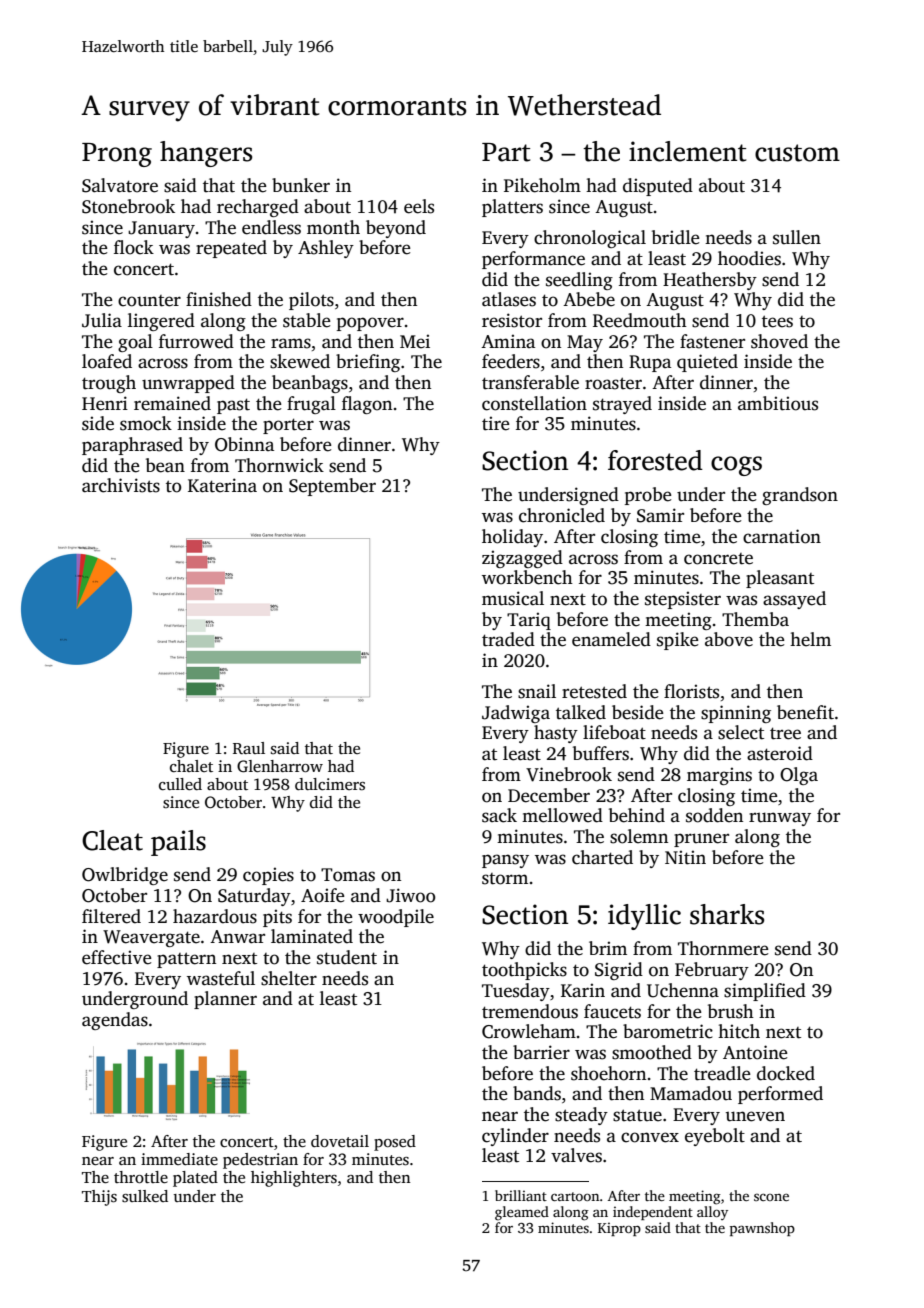 The height and width of the screenshot is (1308, 924). I want to click on Part, so click(506, 152).
